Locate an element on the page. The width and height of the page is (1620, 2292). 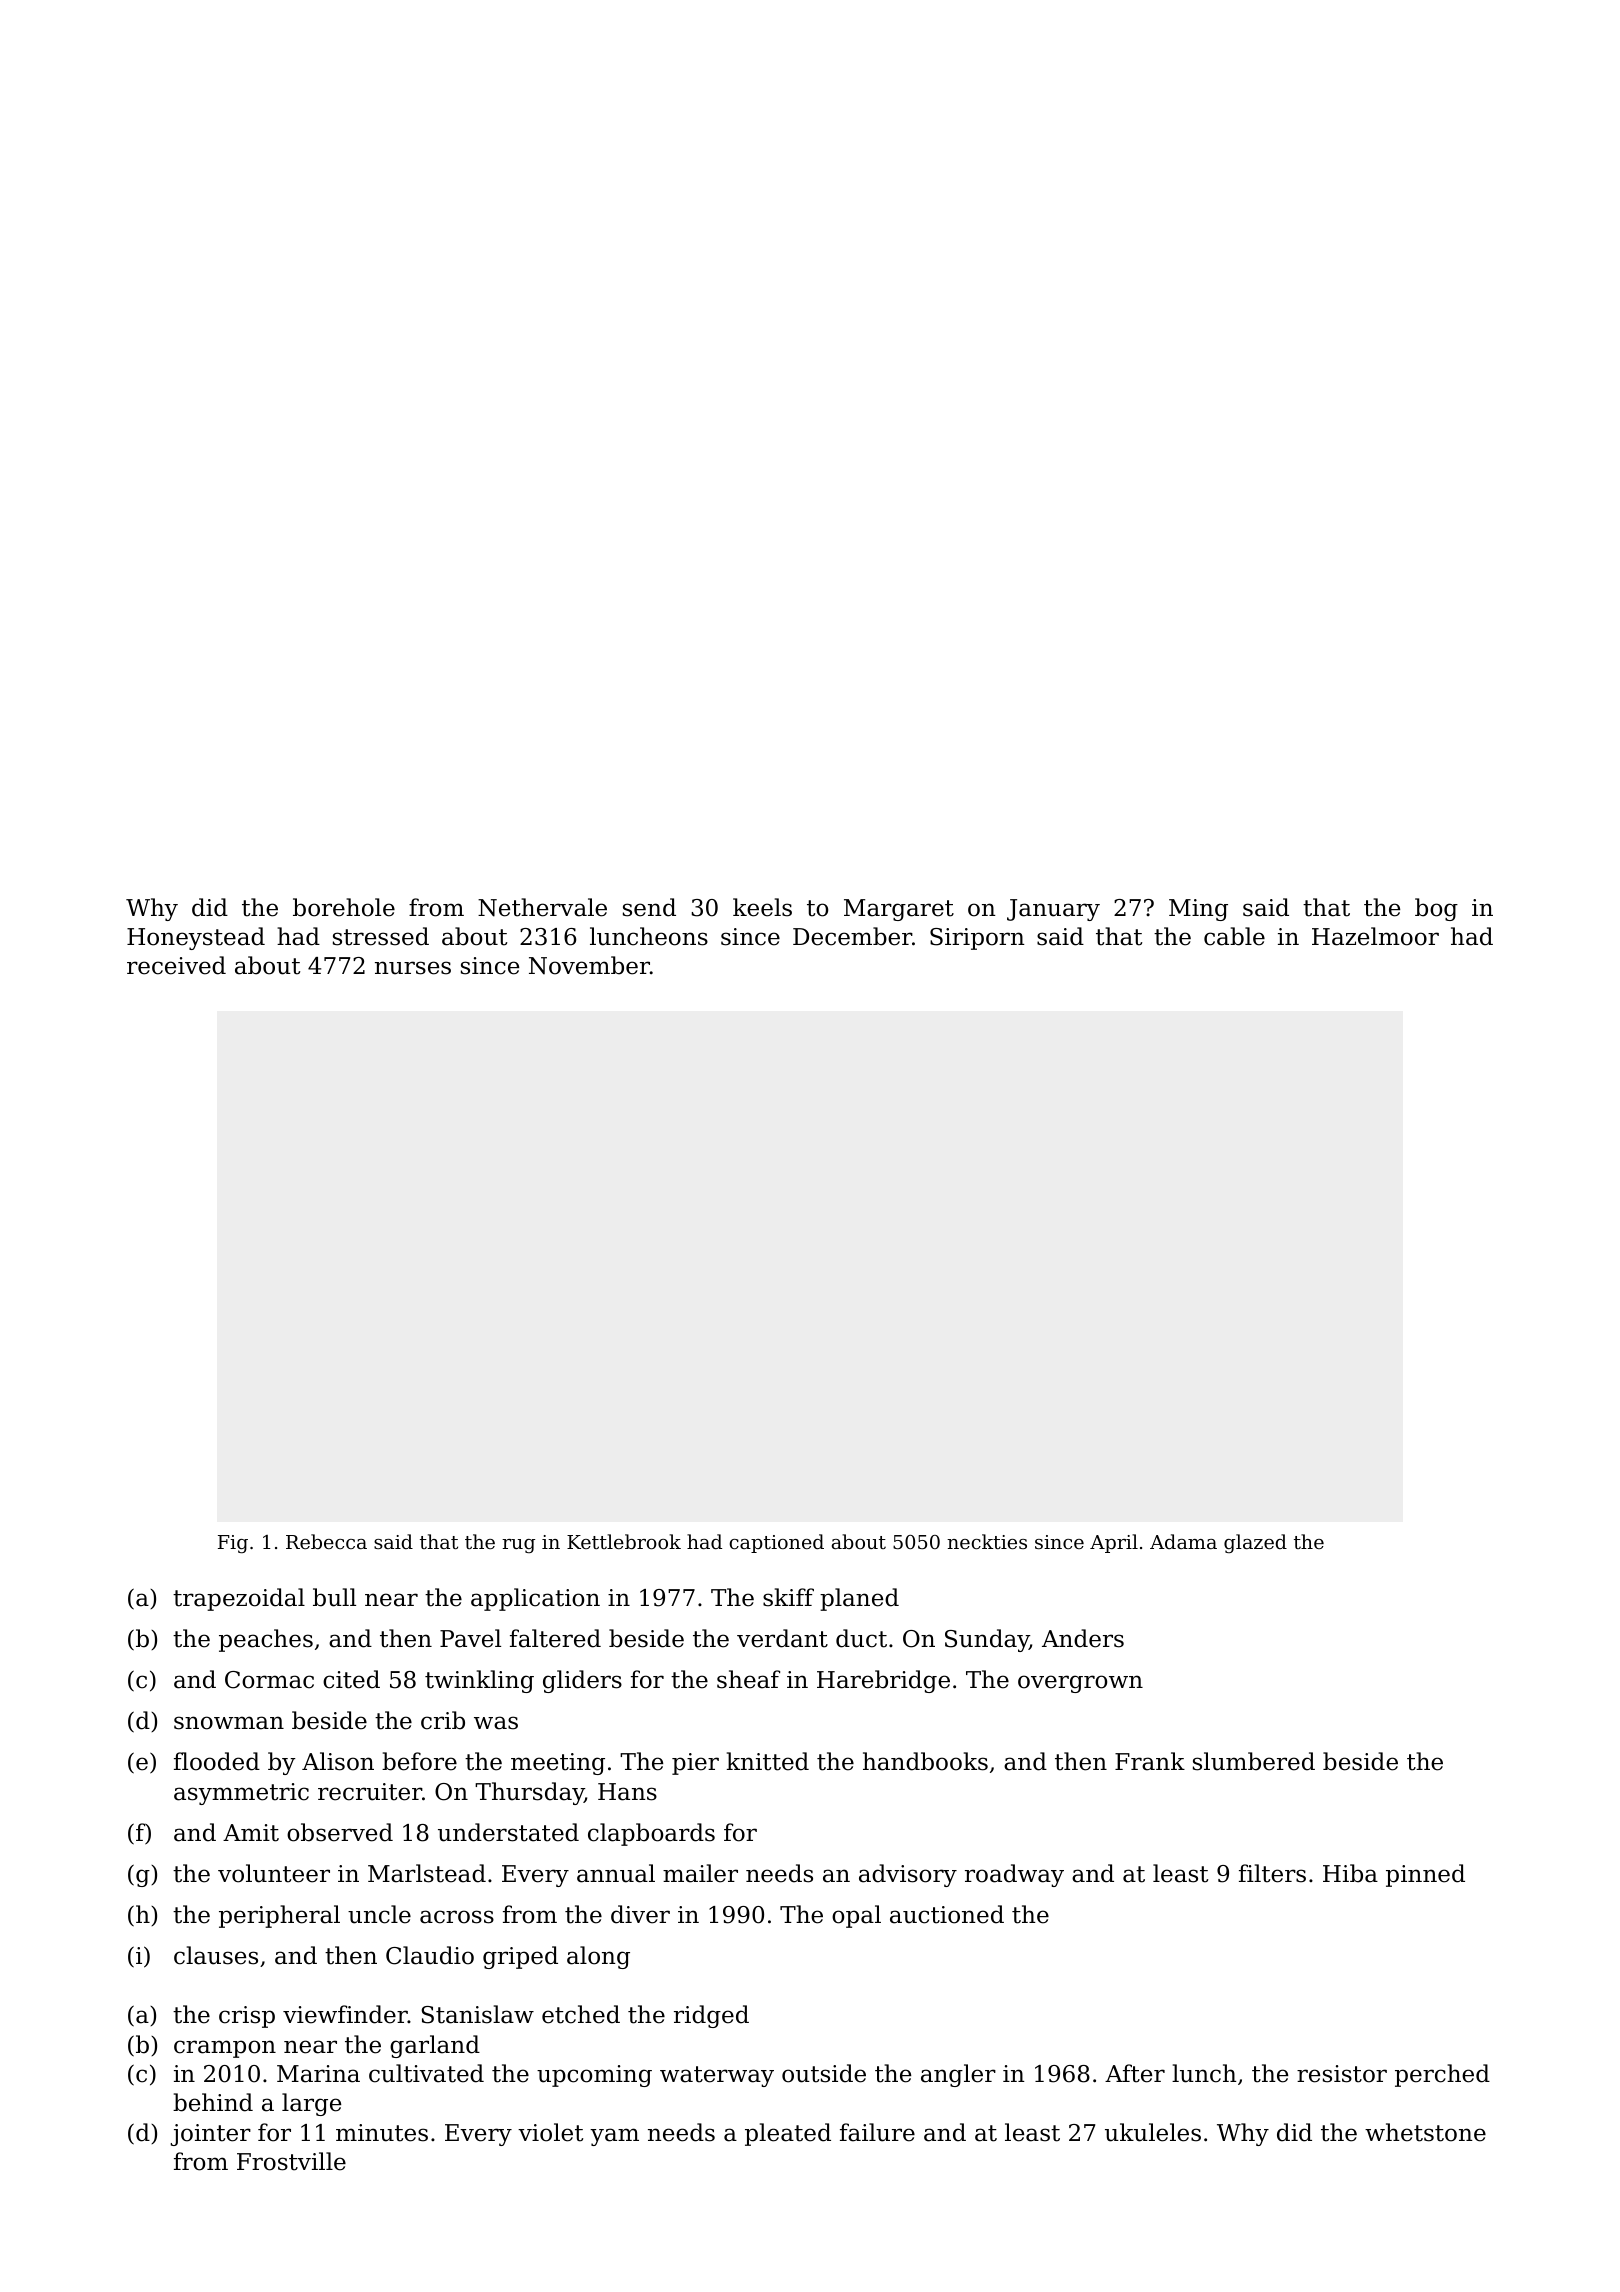
observed is located at coordinates (340, 1832).
